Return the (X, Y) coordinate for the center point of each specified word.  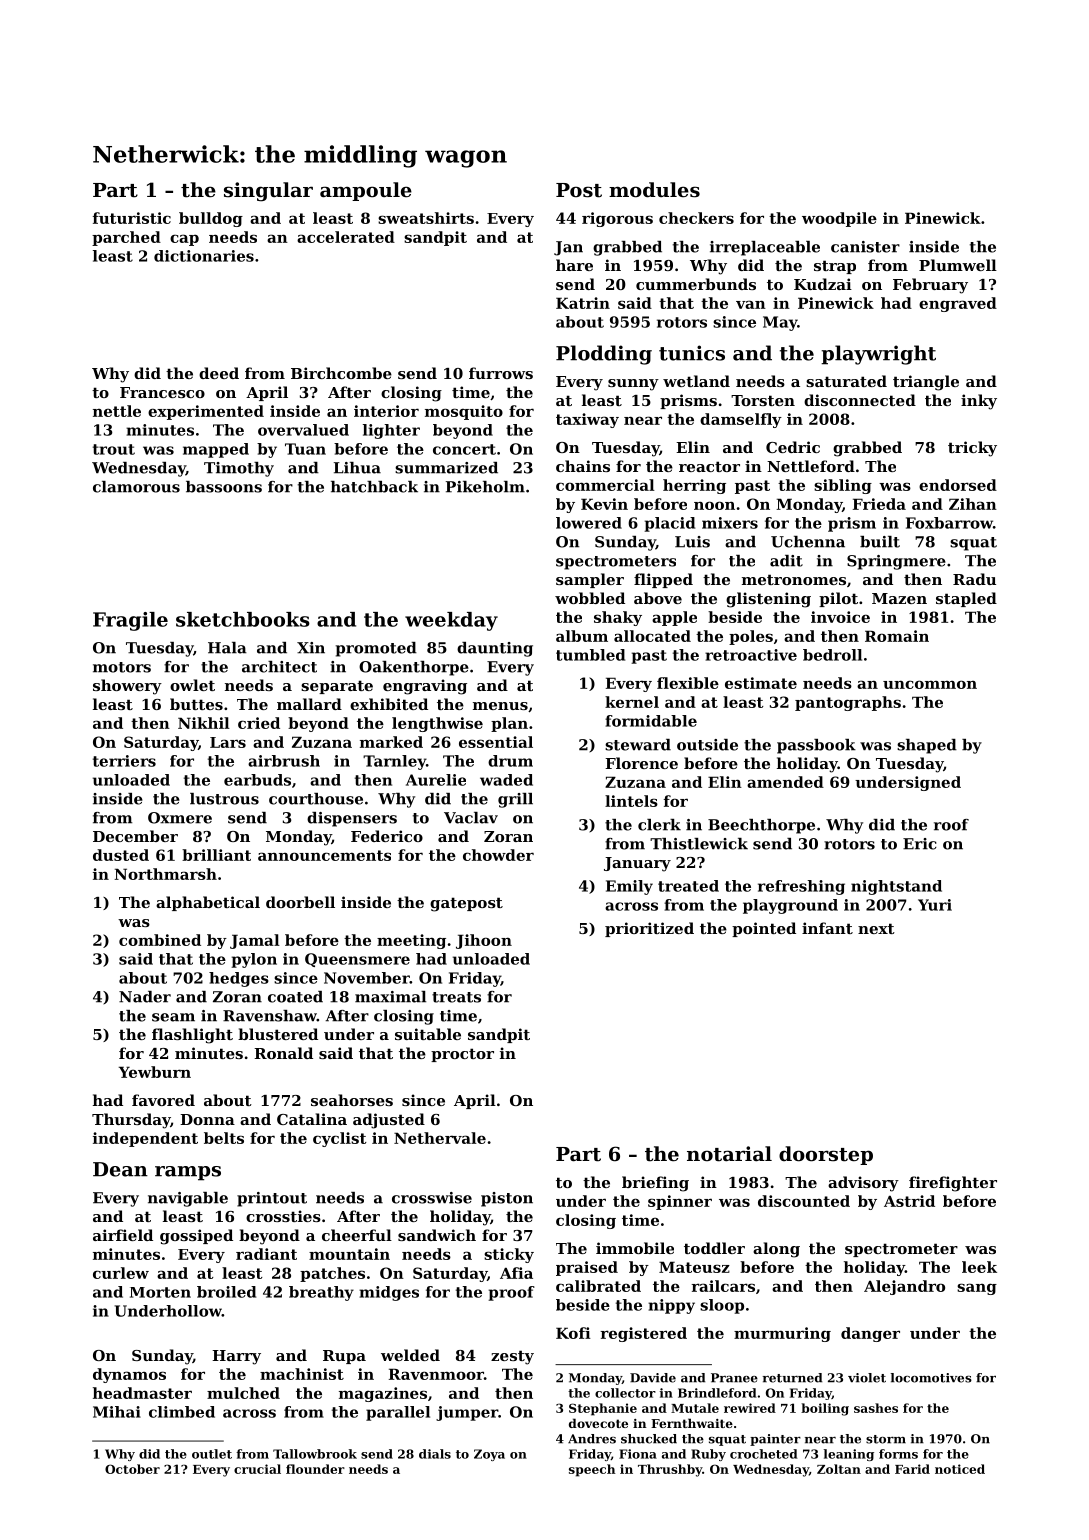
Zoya (489, 1455)
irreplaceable (765, 248)
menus (500, 706)
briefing (655, 1184)
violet (867, 1378)
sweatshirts (426, 218)
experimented (206, 412)
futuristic (132, 218)
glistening (768, 600)
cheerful (357, 1235)
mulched (243, 1393)
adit (786, 561)
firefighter (953, 1184)
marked (391, 742)
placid (669, 524)
